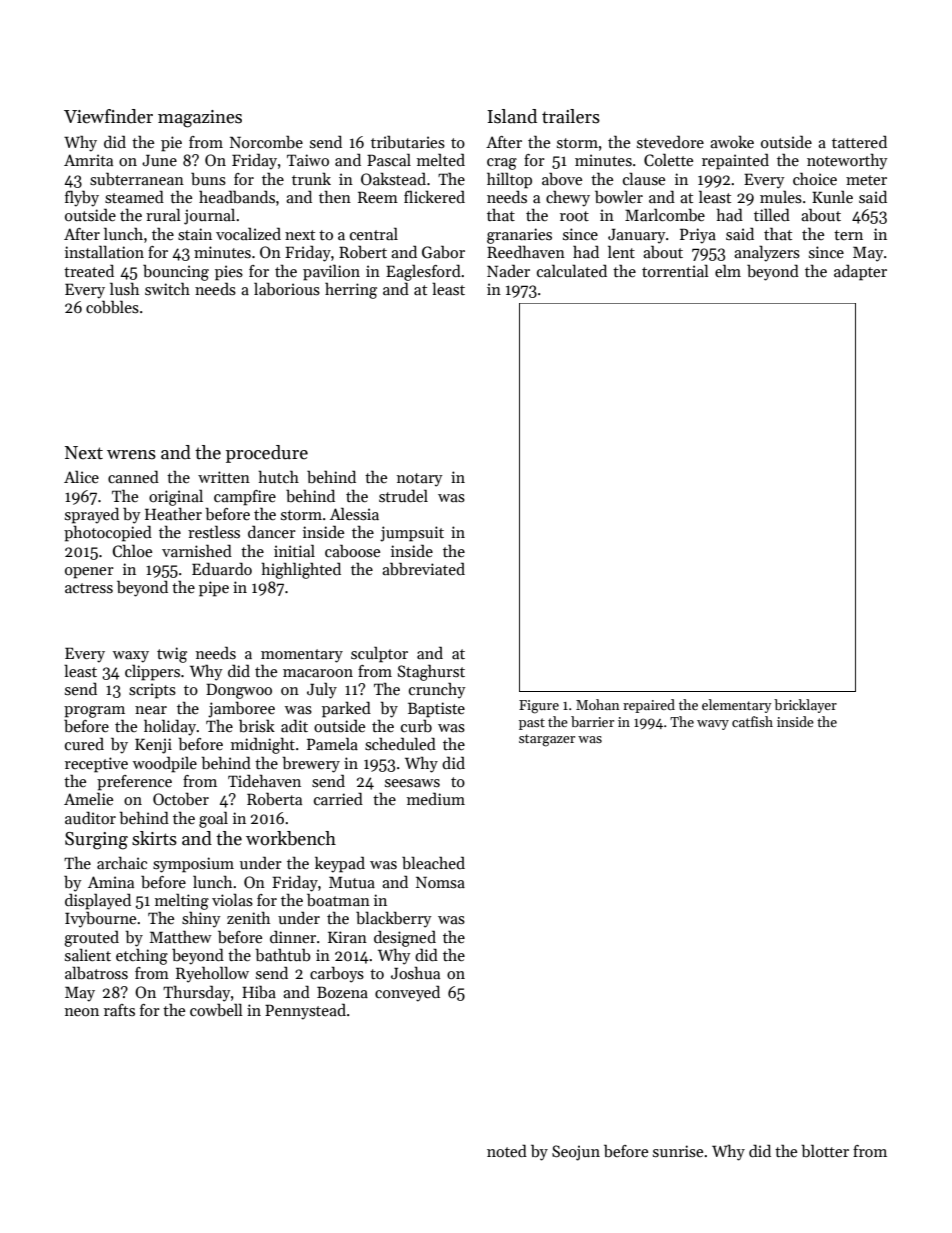 Image resolution: width=952 pixels, height=1233 pixels. Describe the element at coordinates (825, 1151) in the screenshot. I see `blotter` at that location.
